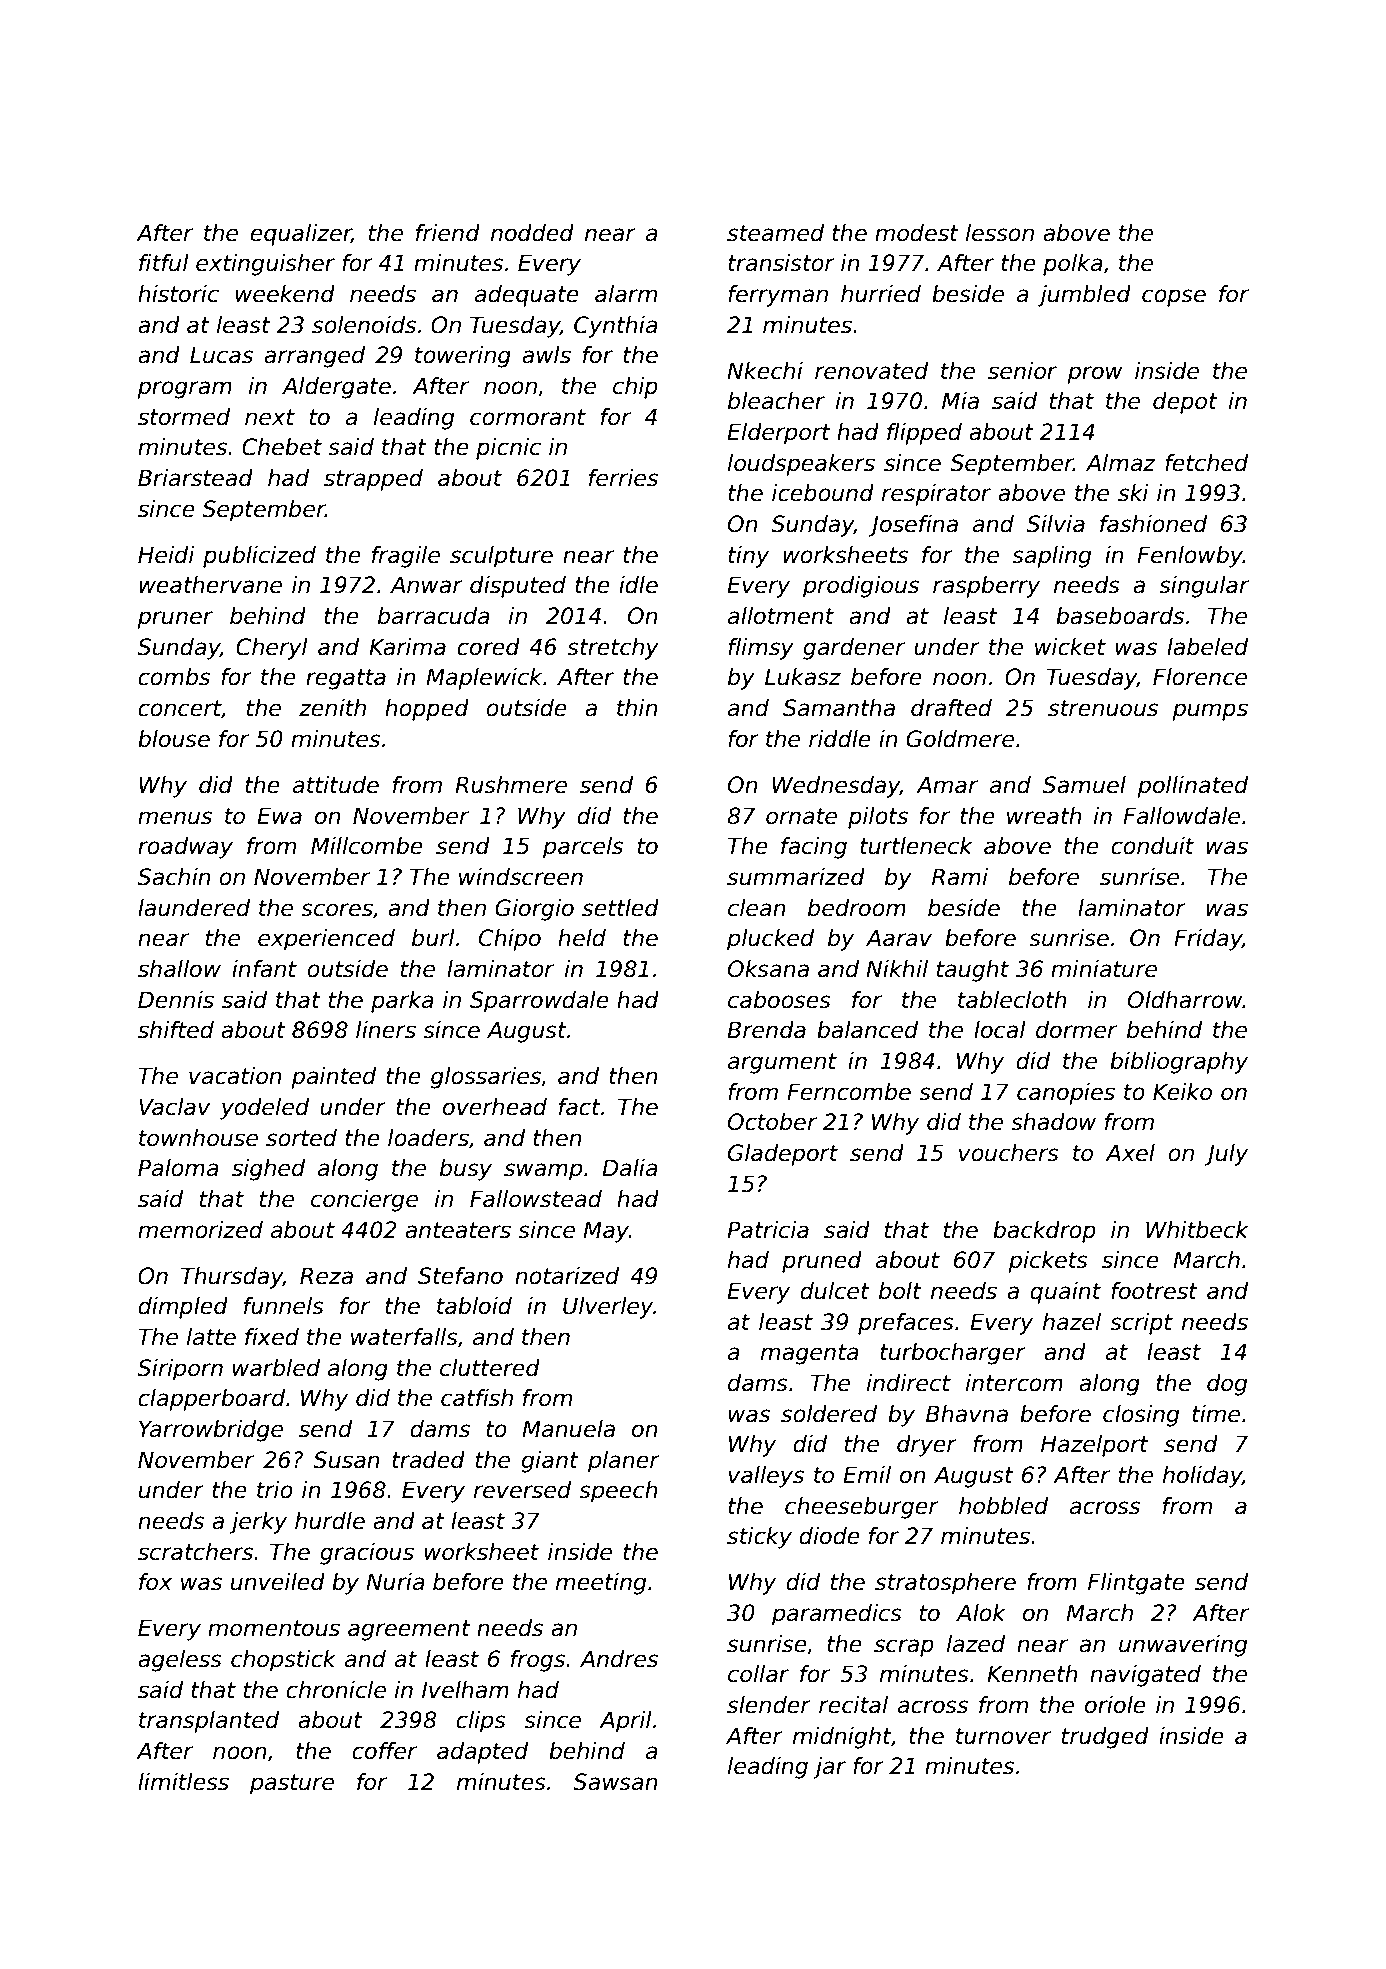  Describe the element at coordinates (1181, 816) in the screenshot. I see `Fallowdale` at that location.
